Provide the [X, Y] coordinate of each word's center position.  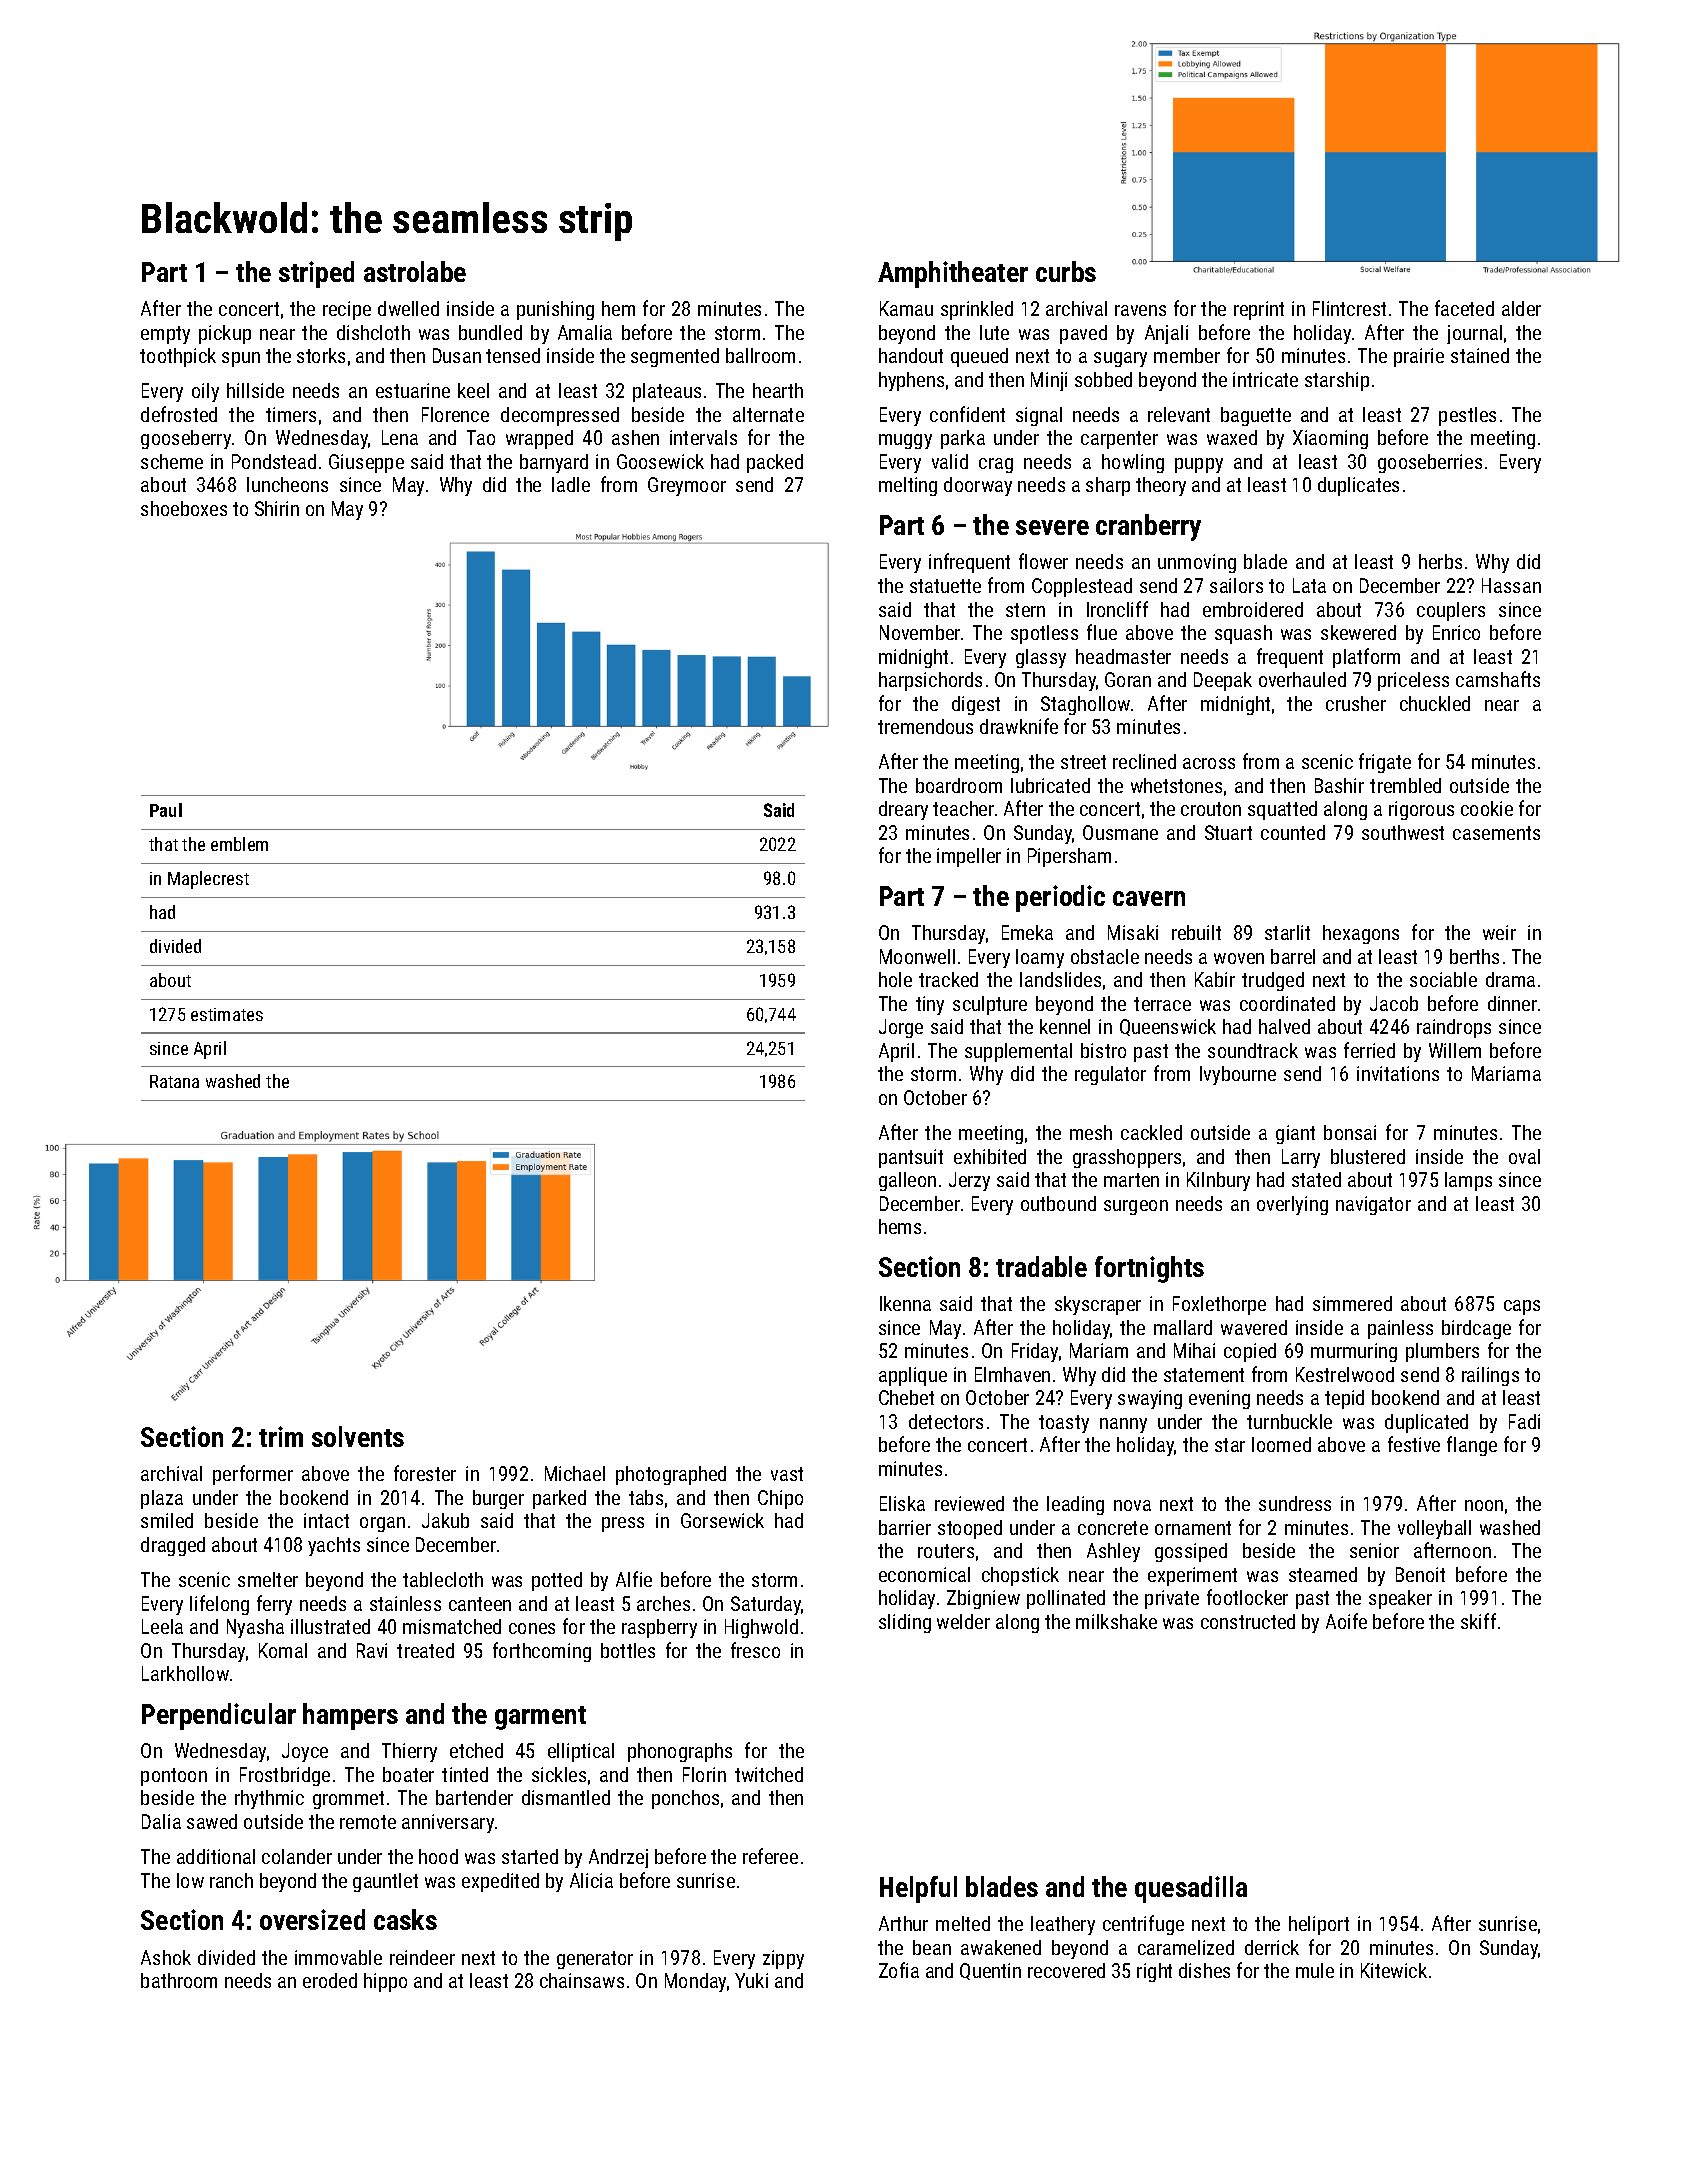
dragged [173, 1546]
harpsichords [930, 681]
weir [1499, 932]
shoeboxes [184, 508]
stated [1316, 1179]
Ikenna [905, 1303]
